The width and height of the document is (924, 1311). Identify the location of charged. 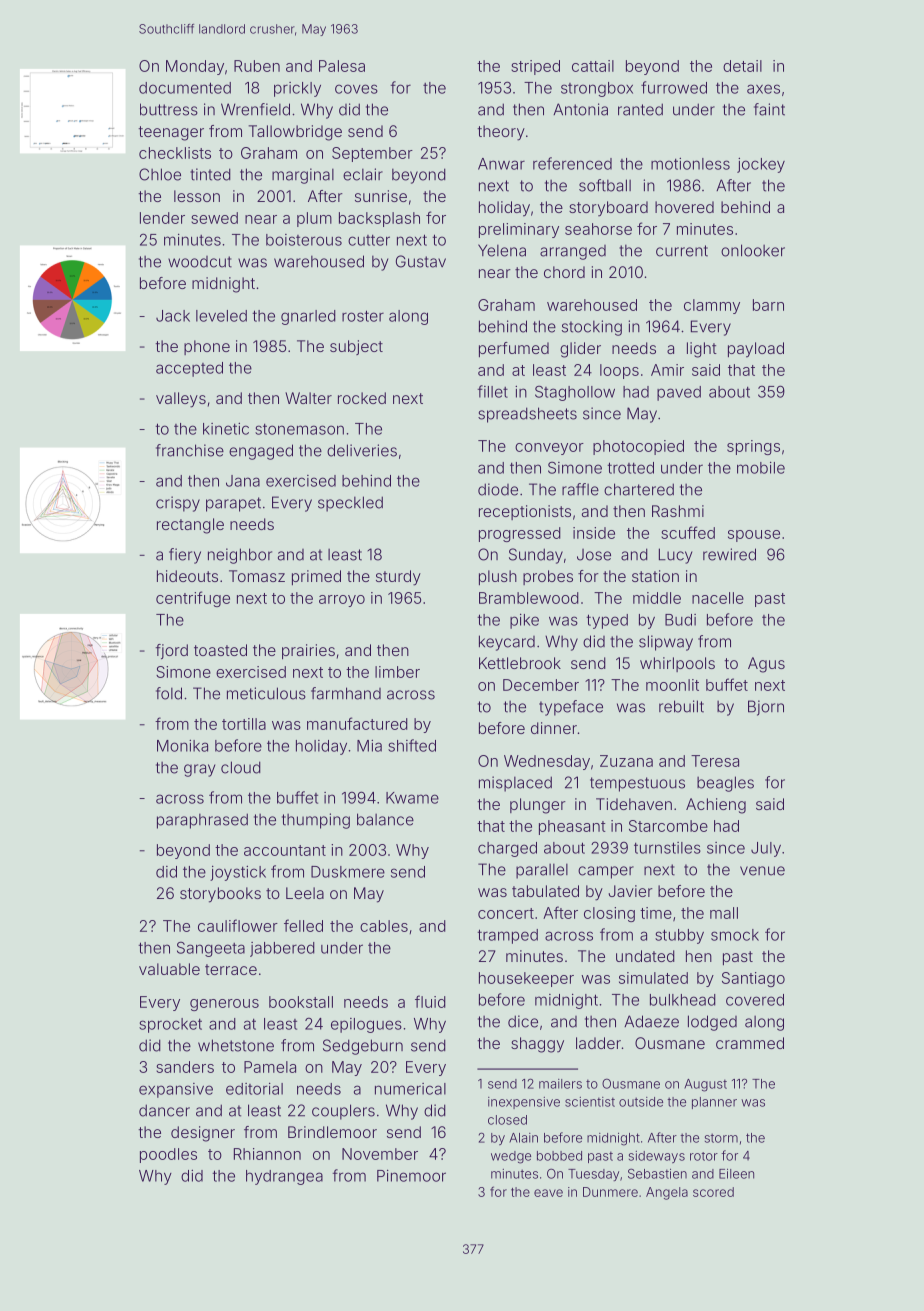
(507, 849).
